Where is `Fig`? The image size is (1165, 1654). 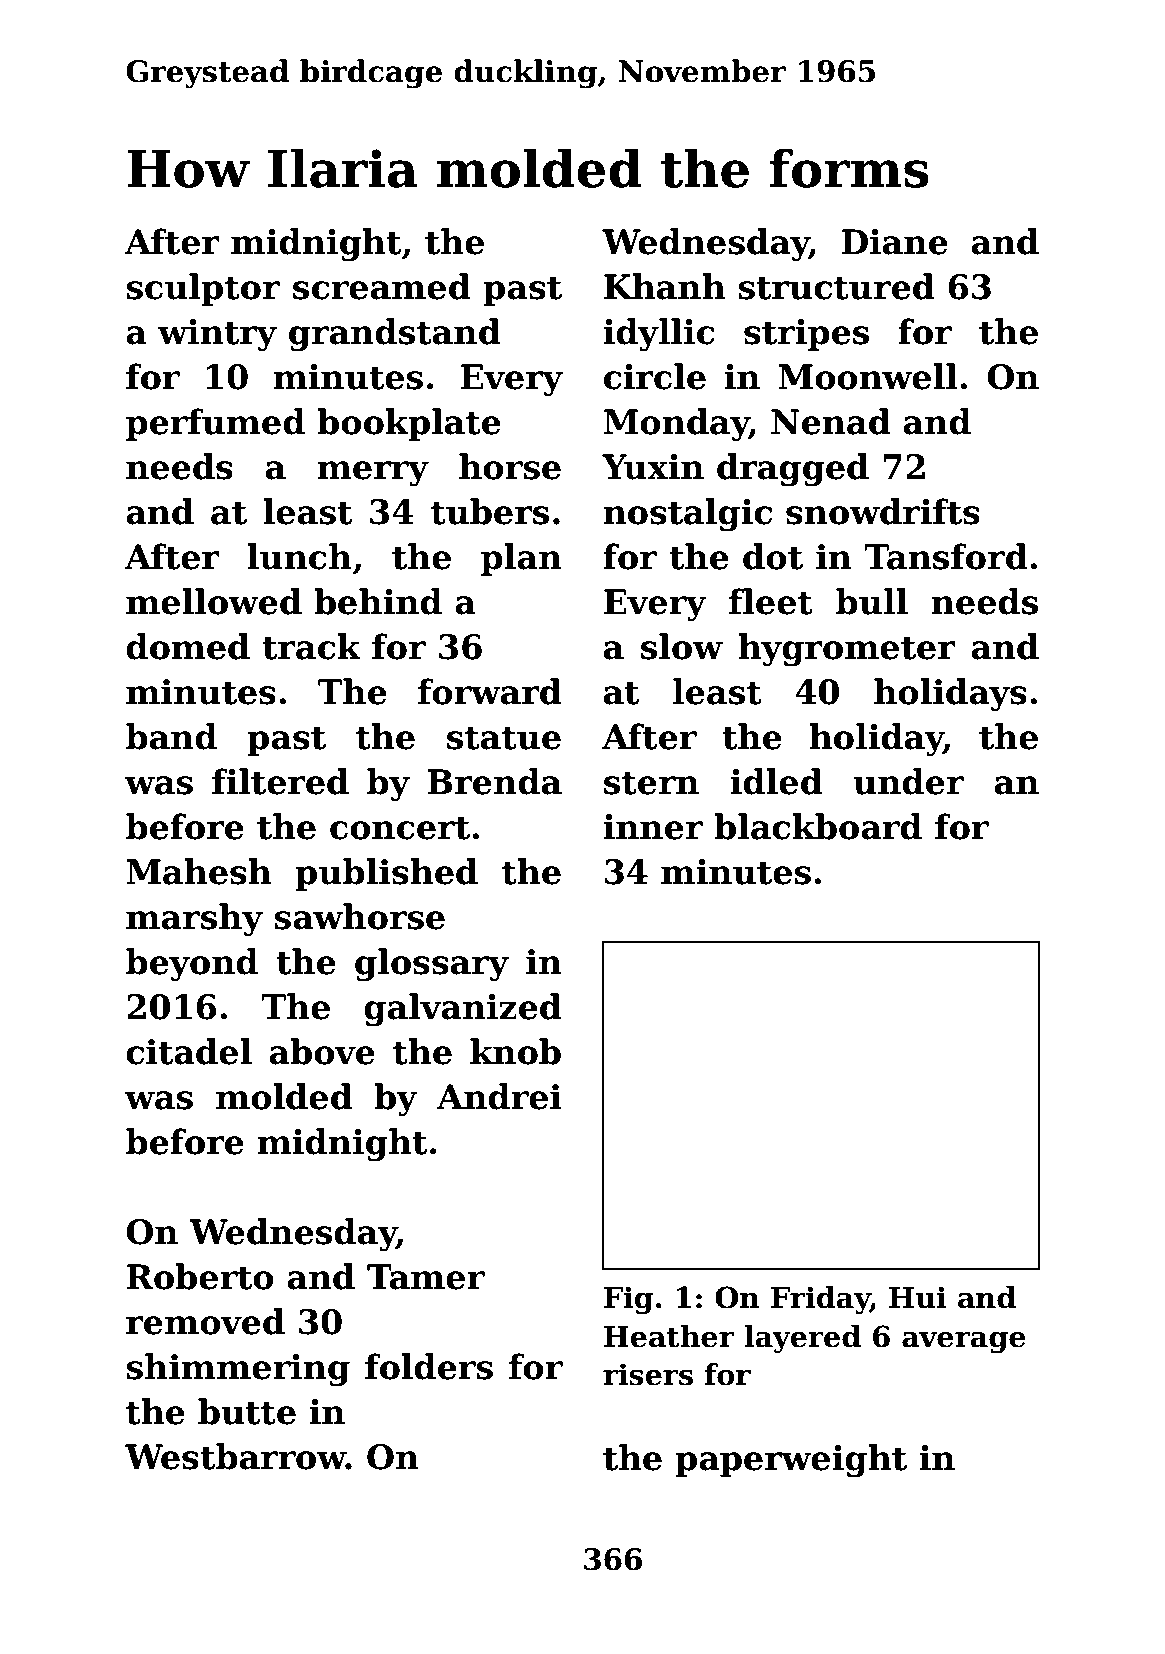
Fig is located at coordinates (628, 1300).
